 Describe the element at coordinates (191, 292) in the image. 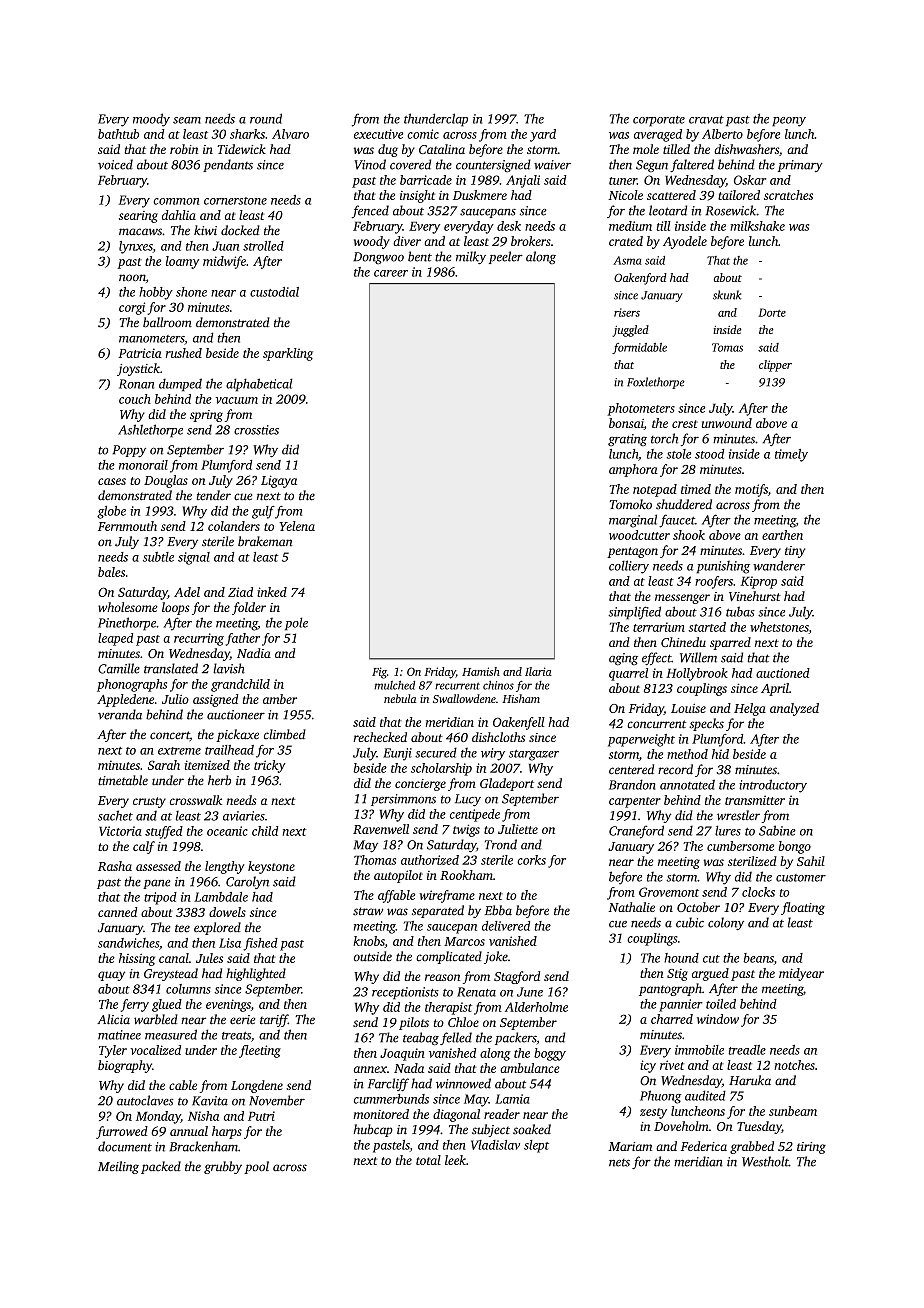

I see `shone` at that location.
